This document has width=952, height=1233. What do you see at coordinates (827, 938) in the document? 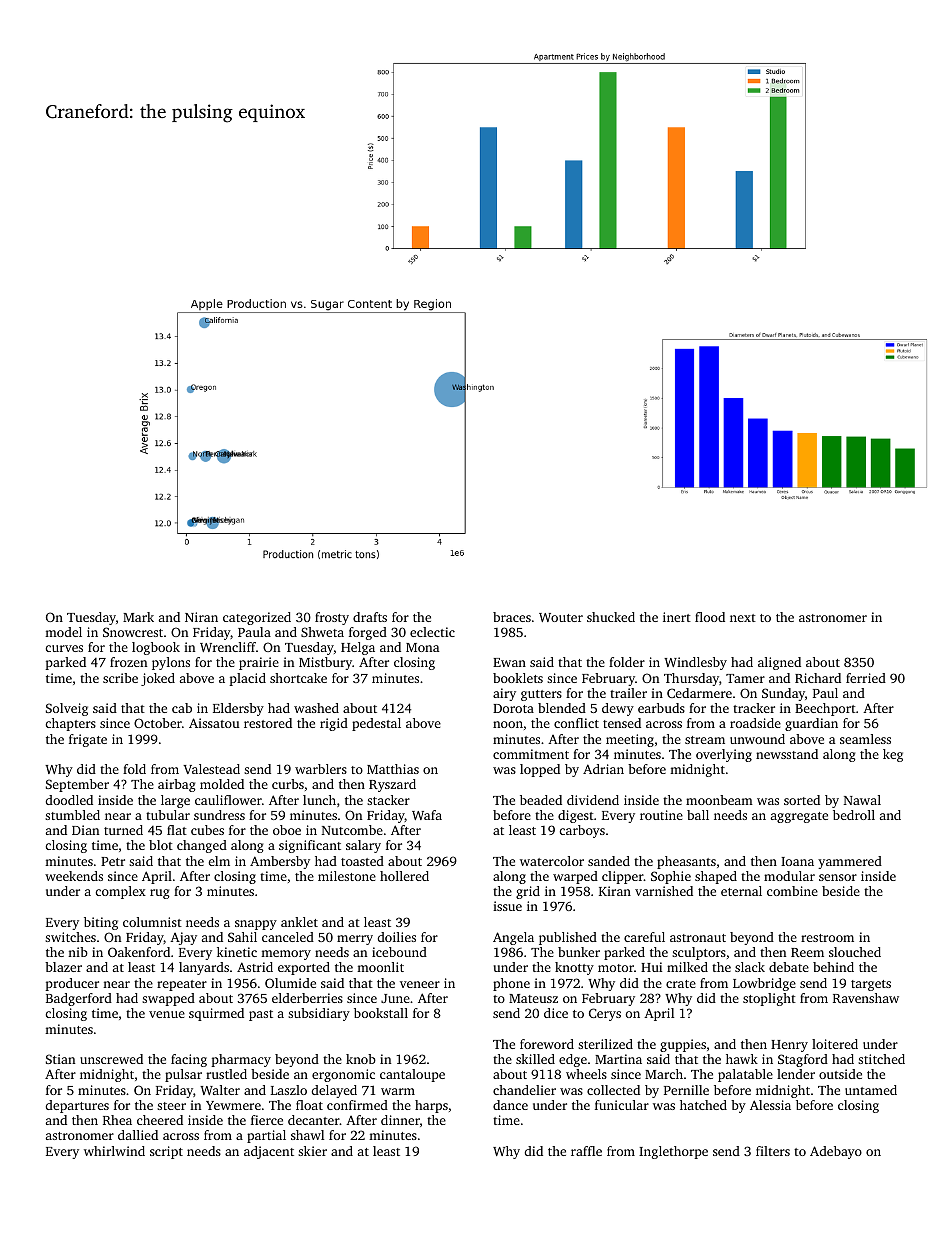
I see `restroom` at bounding box center [827, 938].
